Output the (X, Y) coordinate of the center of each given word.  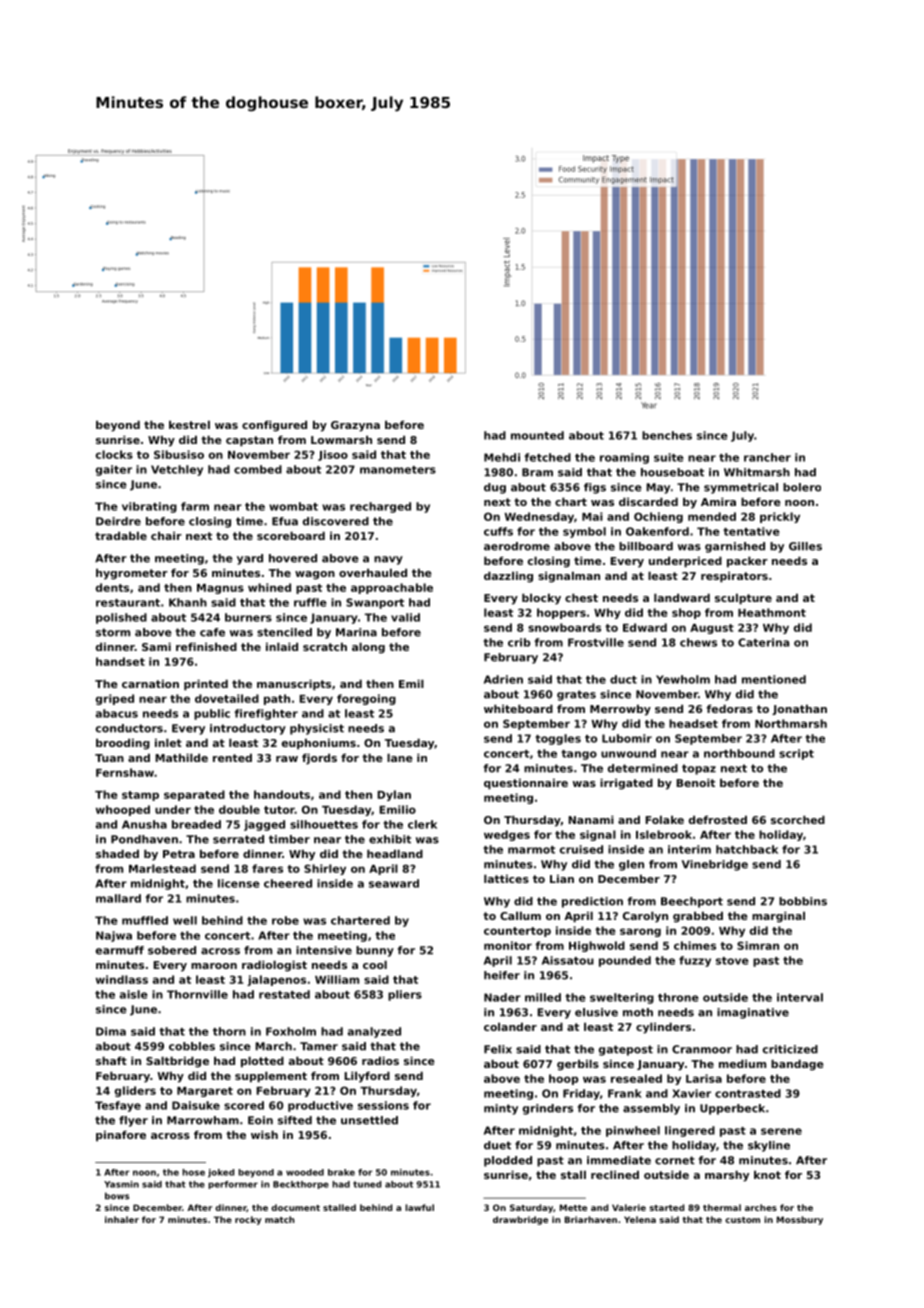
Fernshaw (125, 772)
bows (117, 1196)
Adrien (503, 679)
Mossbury (800, 1220)
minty (501, 1109)
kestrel (189, 424)
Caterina (763, 642)
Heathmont (772, 612)
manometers (398, 470)
